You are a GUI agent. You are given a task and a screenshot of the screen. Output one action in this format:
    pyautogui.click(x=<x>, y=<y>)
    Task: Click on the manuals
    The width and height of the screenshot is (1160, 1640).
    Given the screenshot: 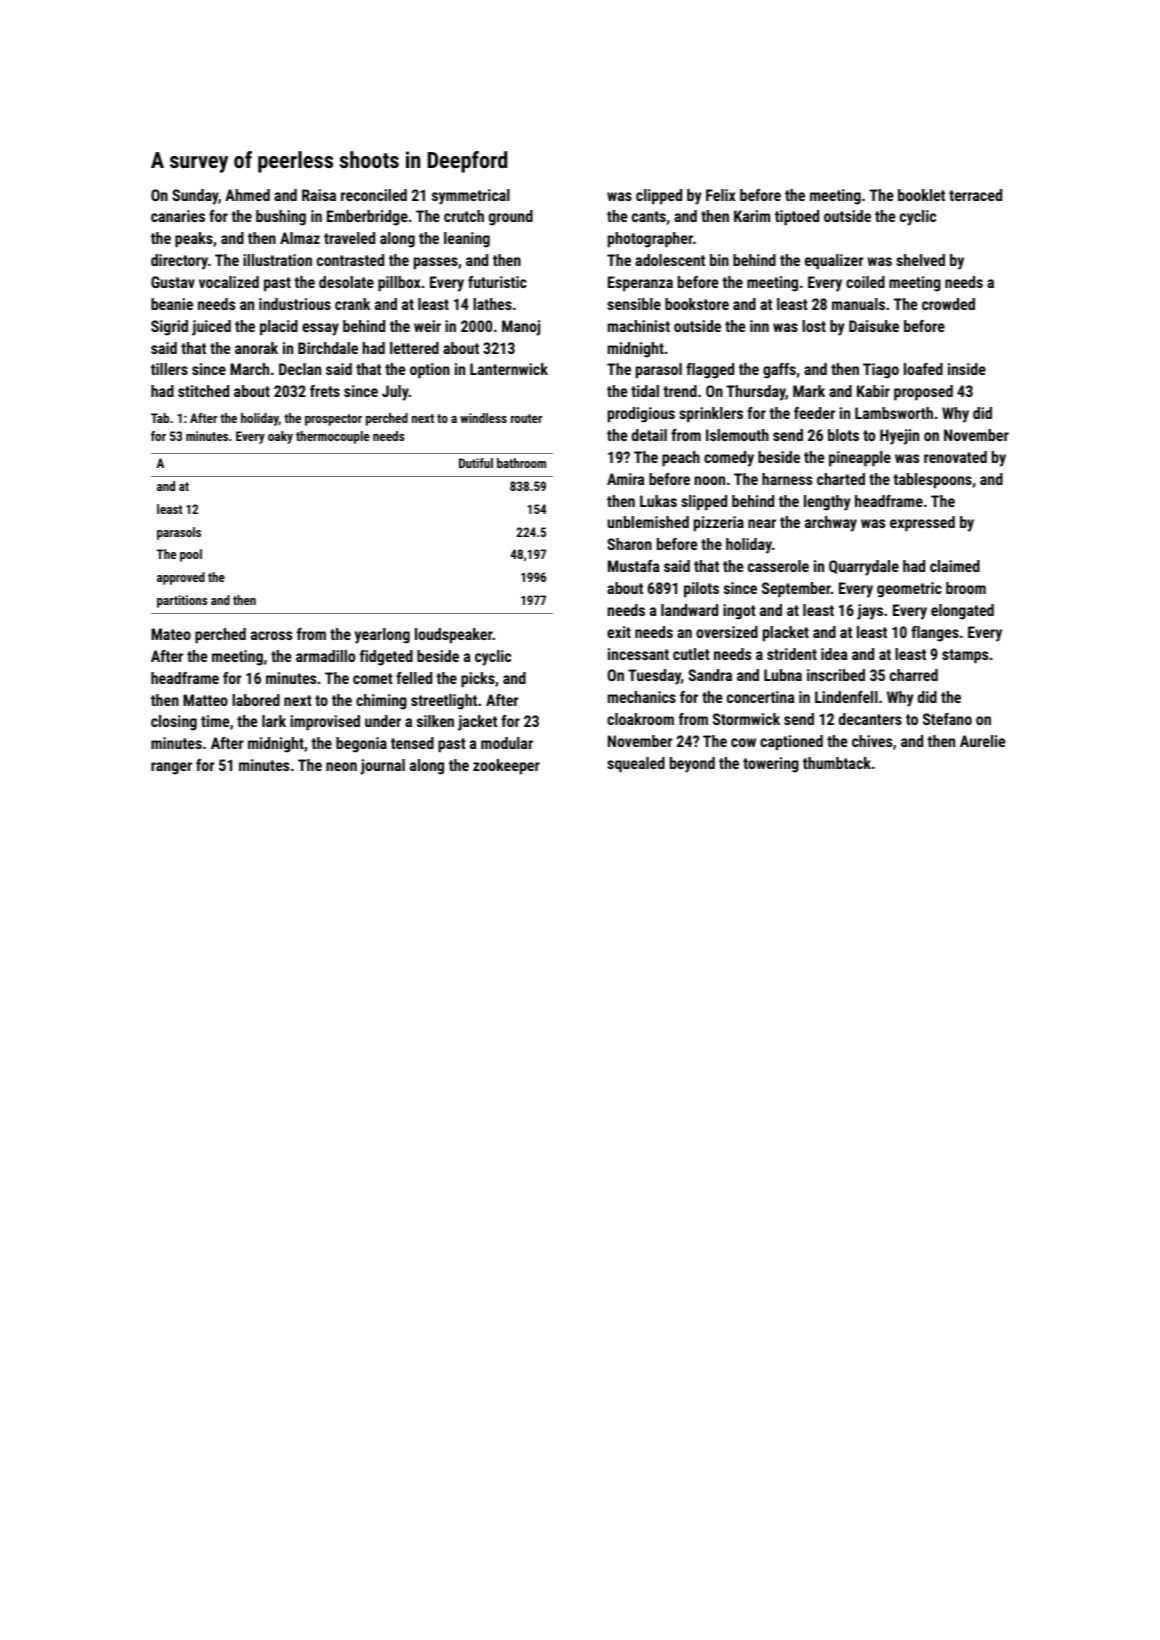 What is the action you would take?
    pyautogui.click(x=858, y=304)
